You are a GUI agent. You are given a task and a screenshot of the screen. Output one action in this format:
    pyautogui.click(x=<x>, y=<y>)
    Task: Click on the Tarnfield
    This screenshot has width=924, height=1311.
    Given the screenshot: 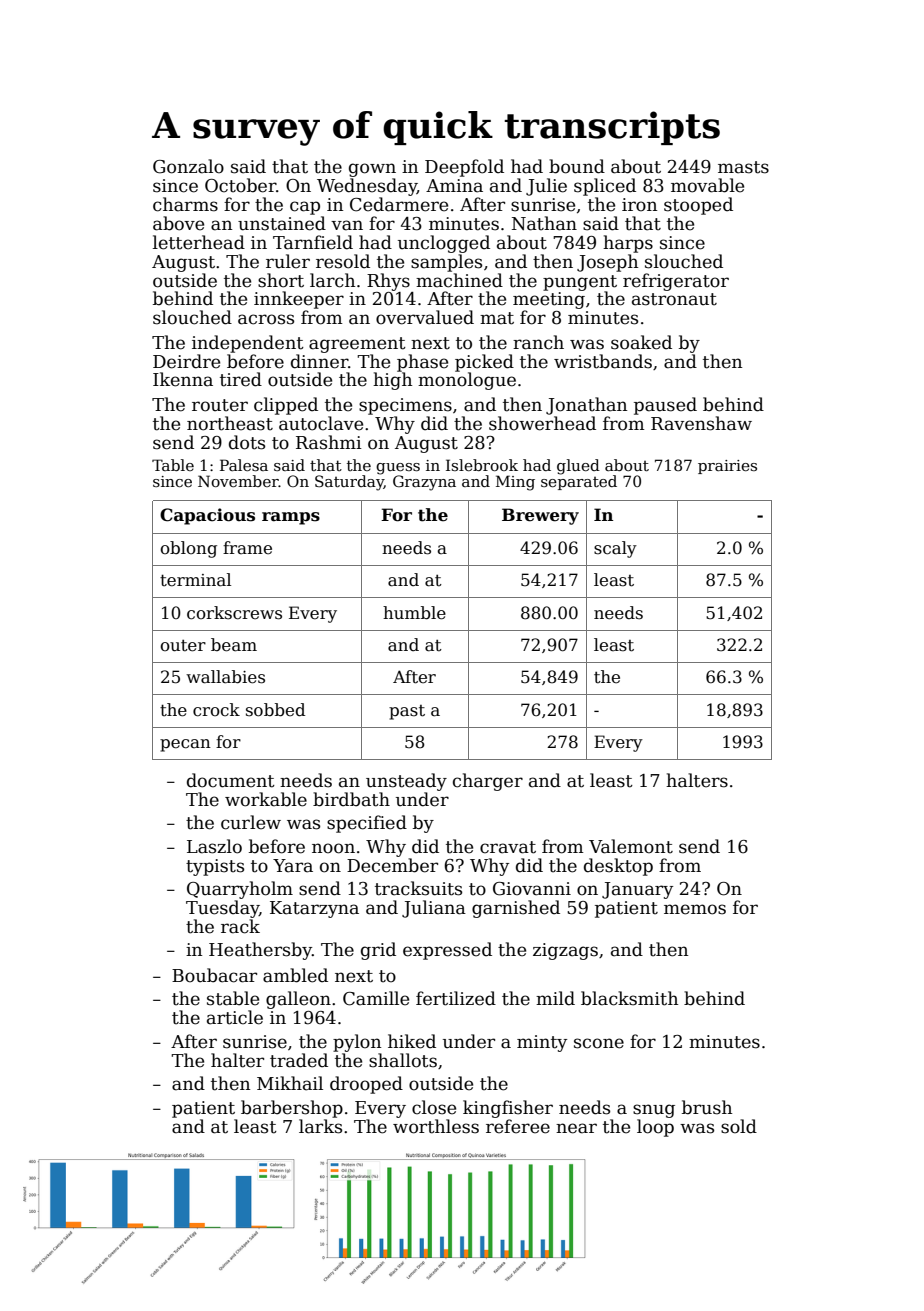 What is the action you would take?
    pyautogui.click(x=313, y=242)
